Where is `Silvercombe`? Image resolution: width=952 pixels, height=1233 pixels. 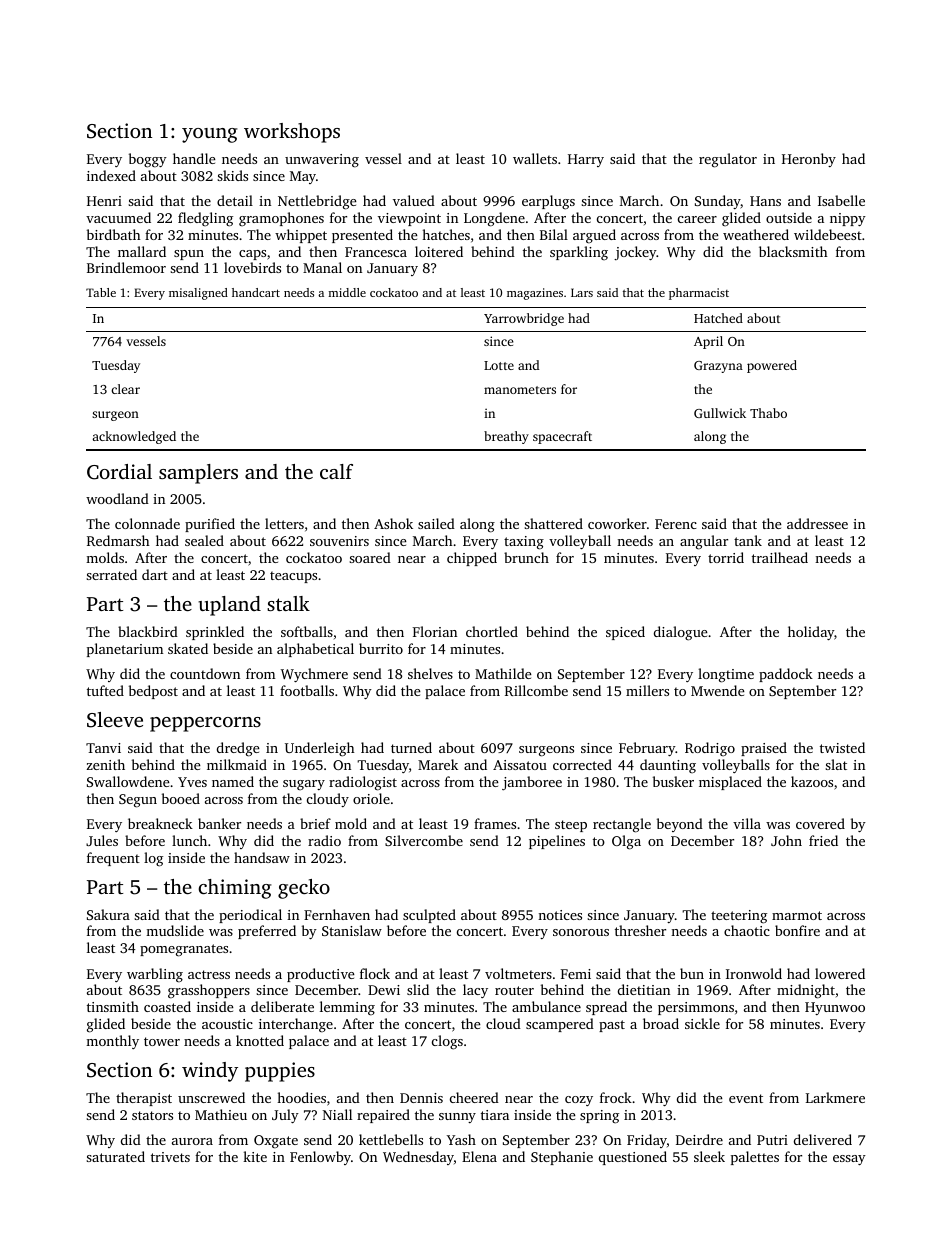
Silvercombe is located at coordinates (424, 840).
